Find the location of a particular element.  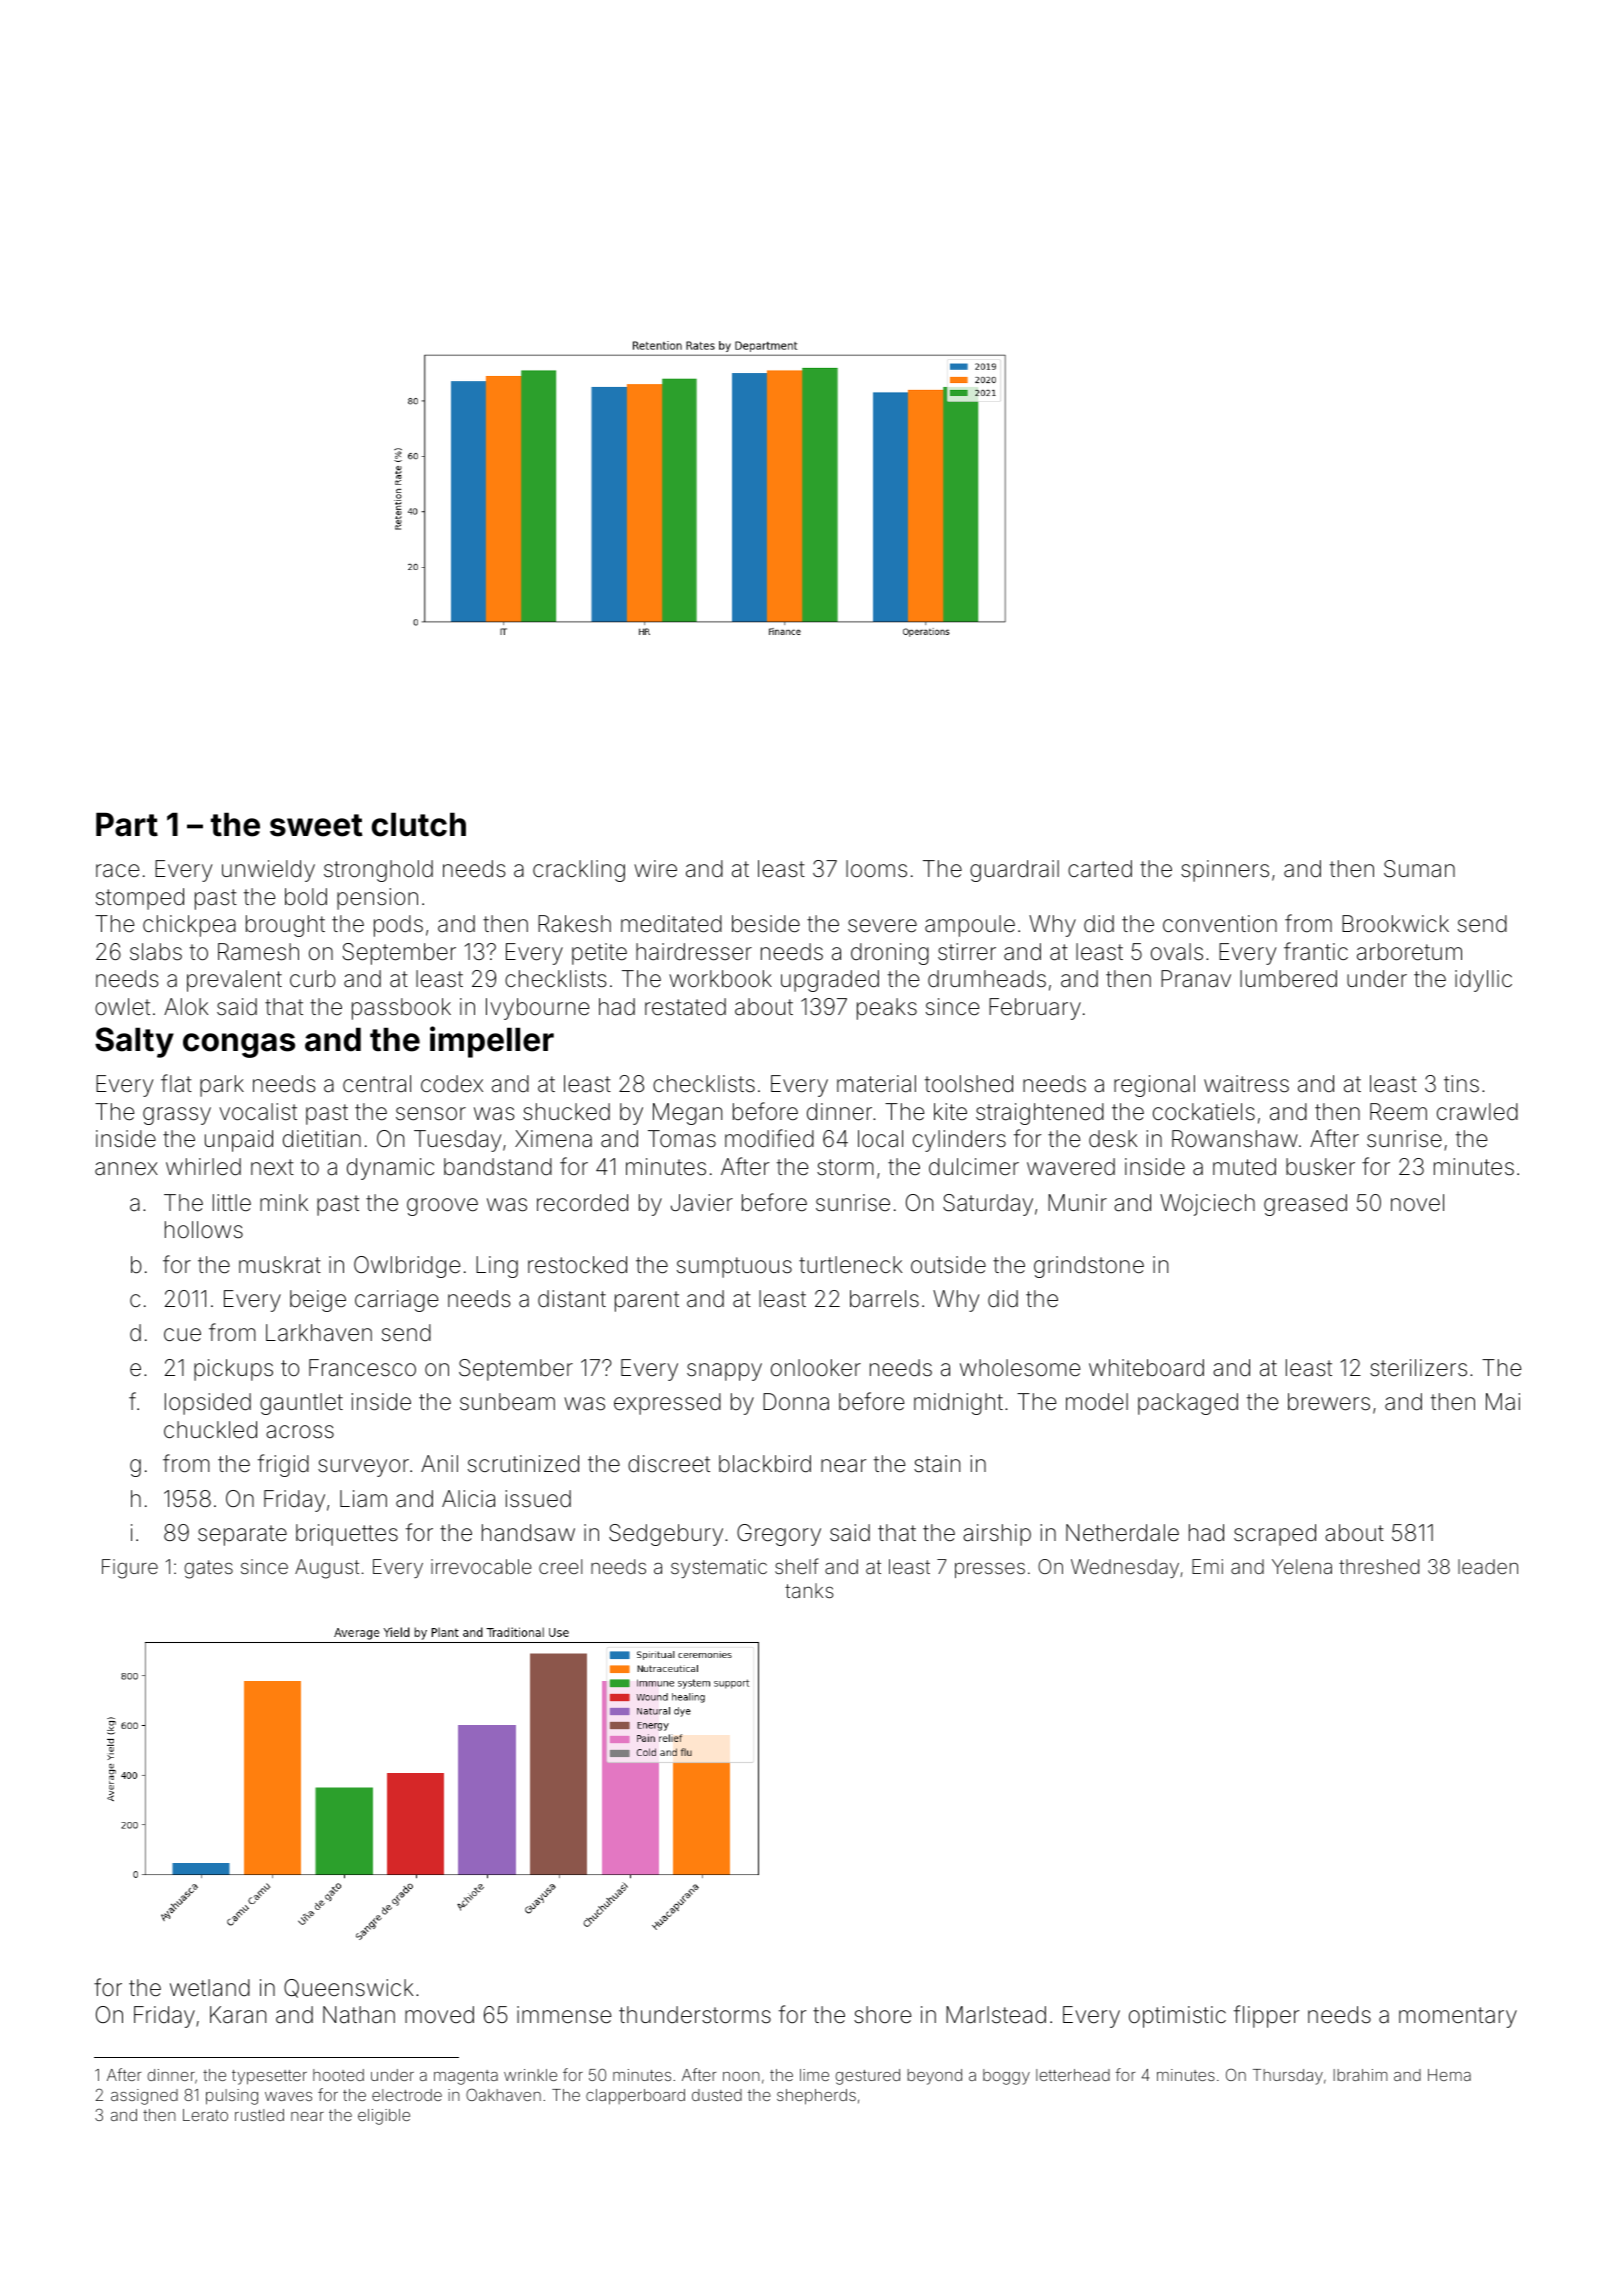

Mai is located at coordinates (1503, 1402).
